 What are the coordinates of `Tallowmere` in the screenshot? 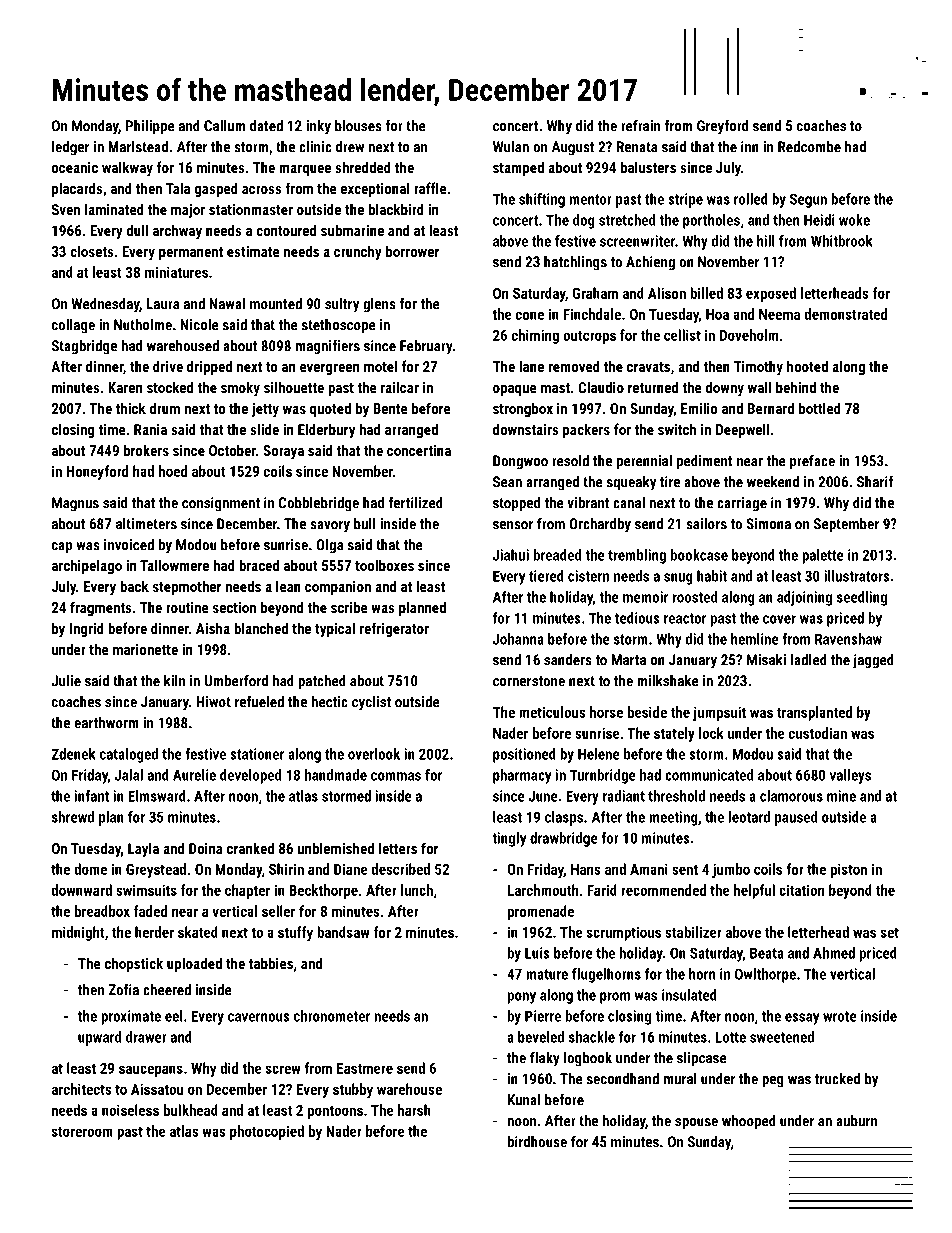 It's located at (174, 565).
